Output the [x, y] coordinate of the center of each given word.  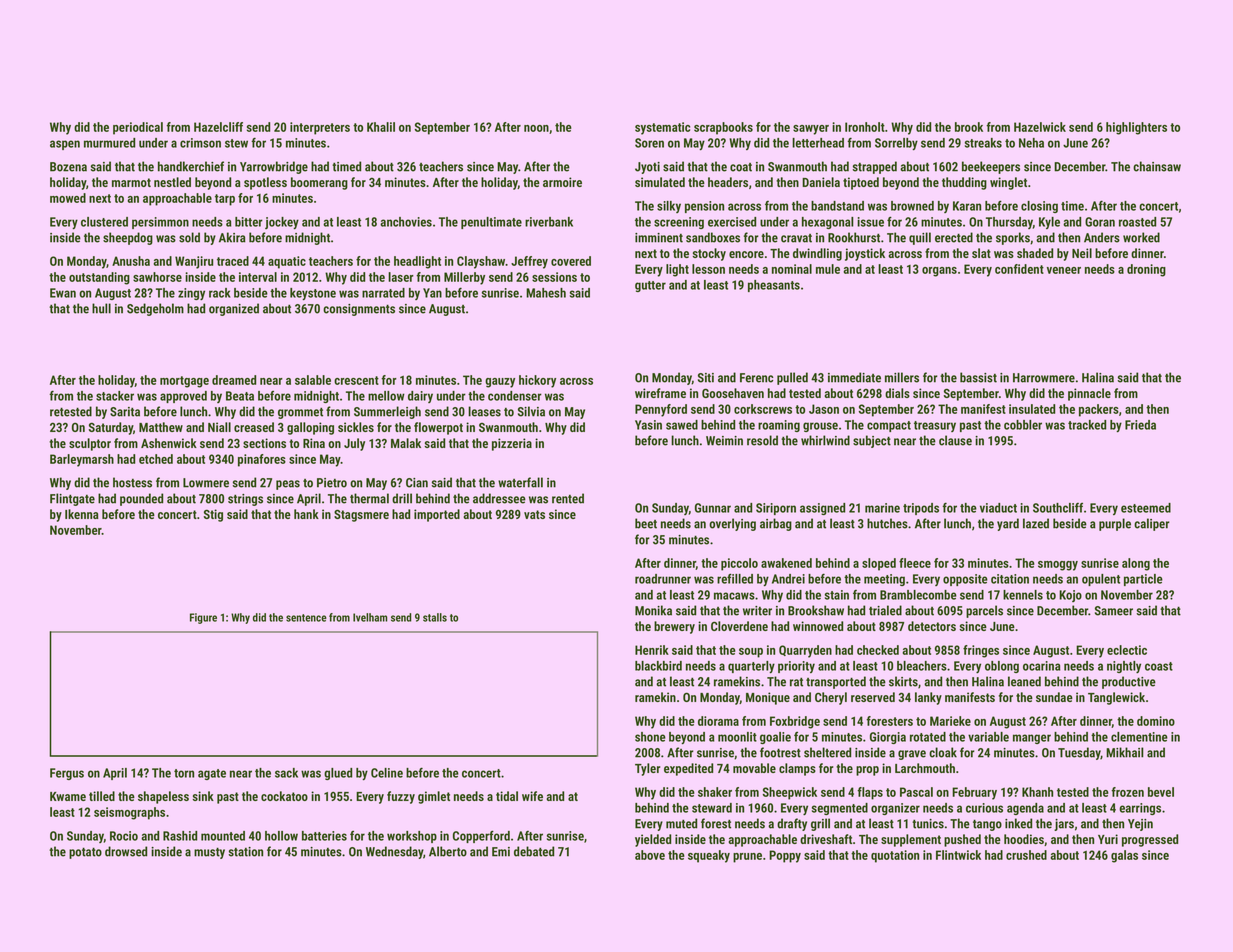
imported [437, 515]
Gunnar [713, 508]
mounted [223, 836]
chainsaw [1157, 166]
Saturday [111, 428]
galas [1124, 856]
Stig [213, 515]
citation [1010, 579]
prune [747, 858]
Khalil [381, 127]
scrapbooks [723, 128]
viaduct [998, 508]
